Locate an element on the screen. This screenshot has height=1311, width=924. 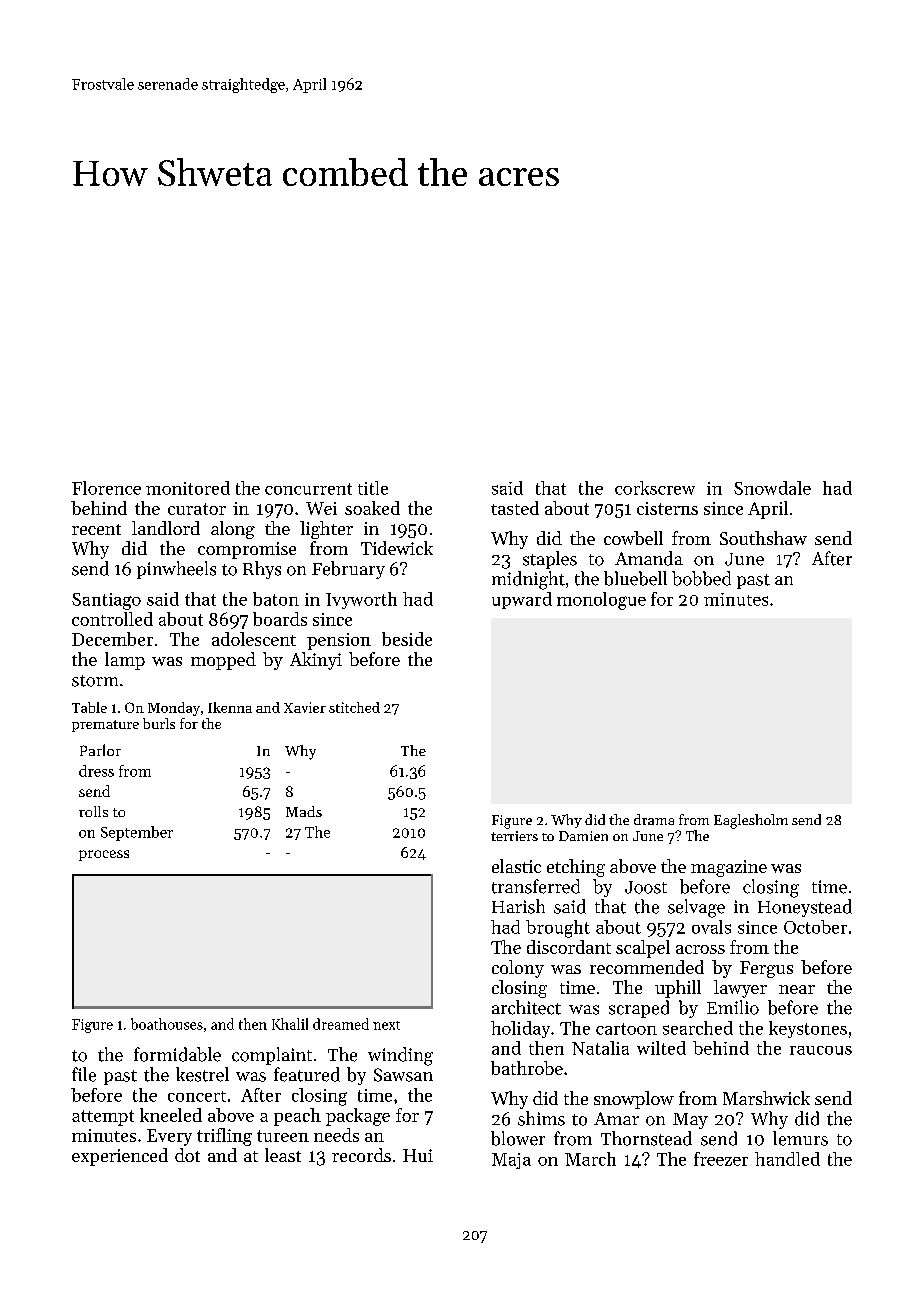
staples is located at coordinates (550, 560).
